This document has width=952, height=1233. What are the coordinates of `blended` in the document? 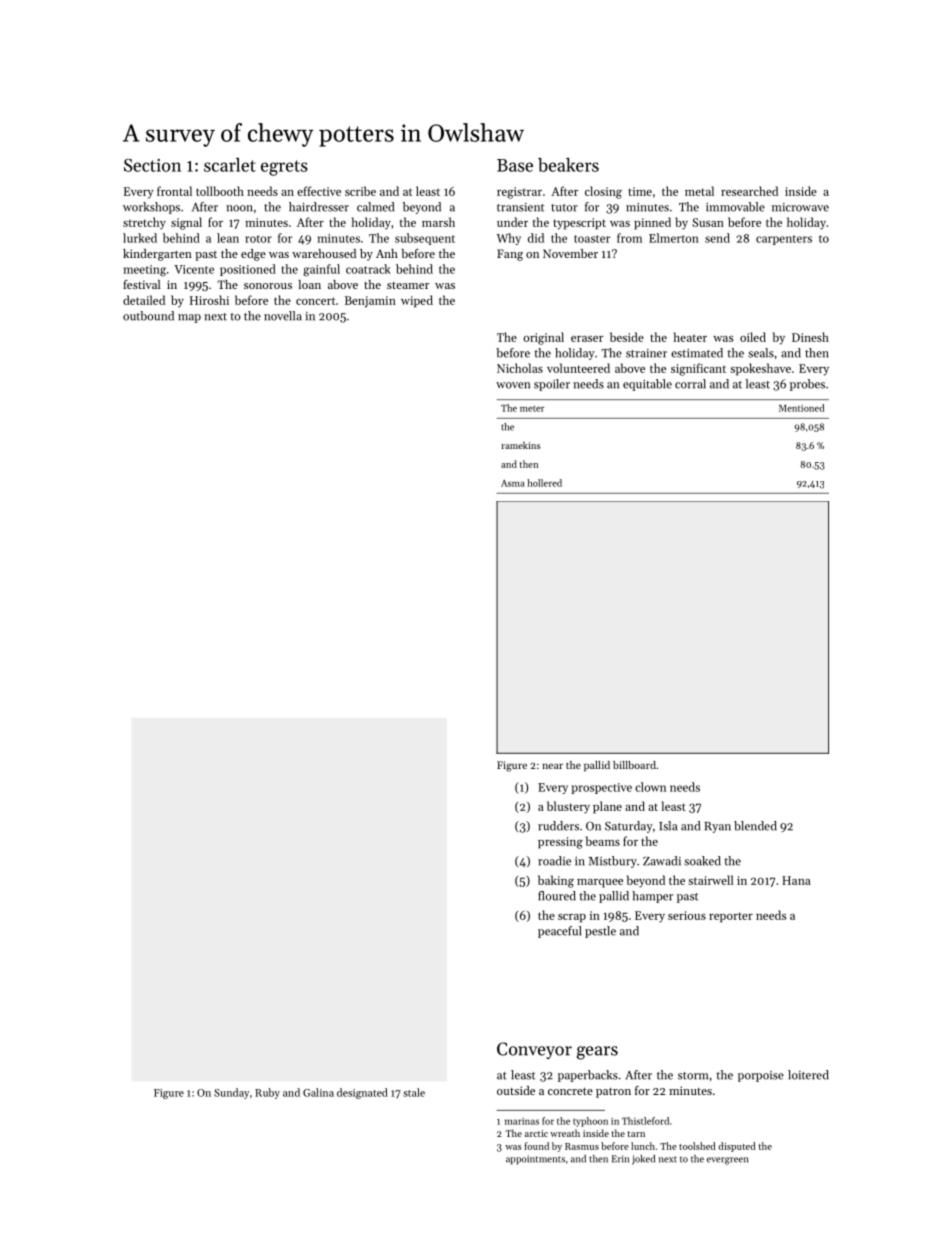 It's located at (755, 826).
